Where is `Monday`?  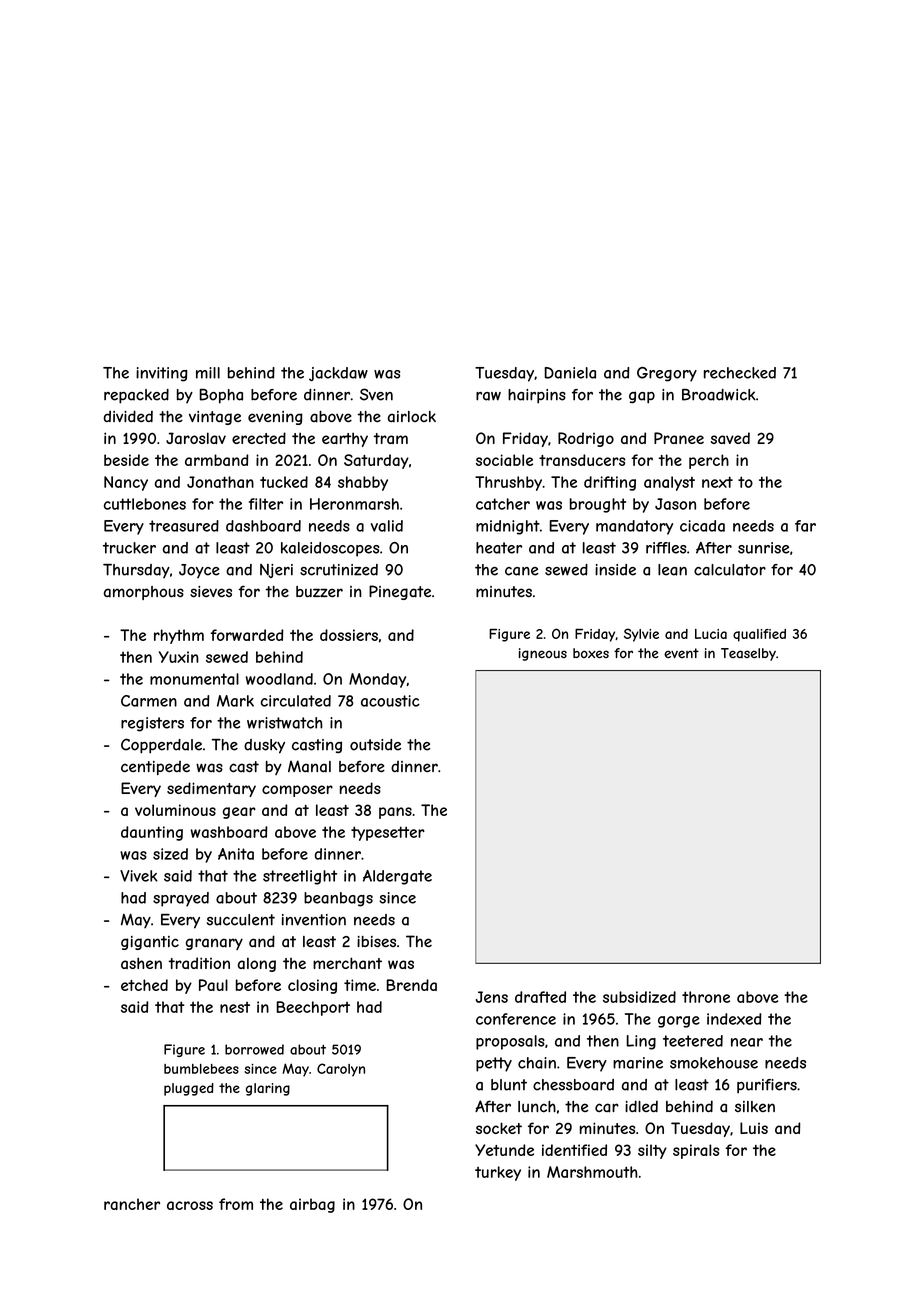
Monday is located at coordinates (377, 680).
